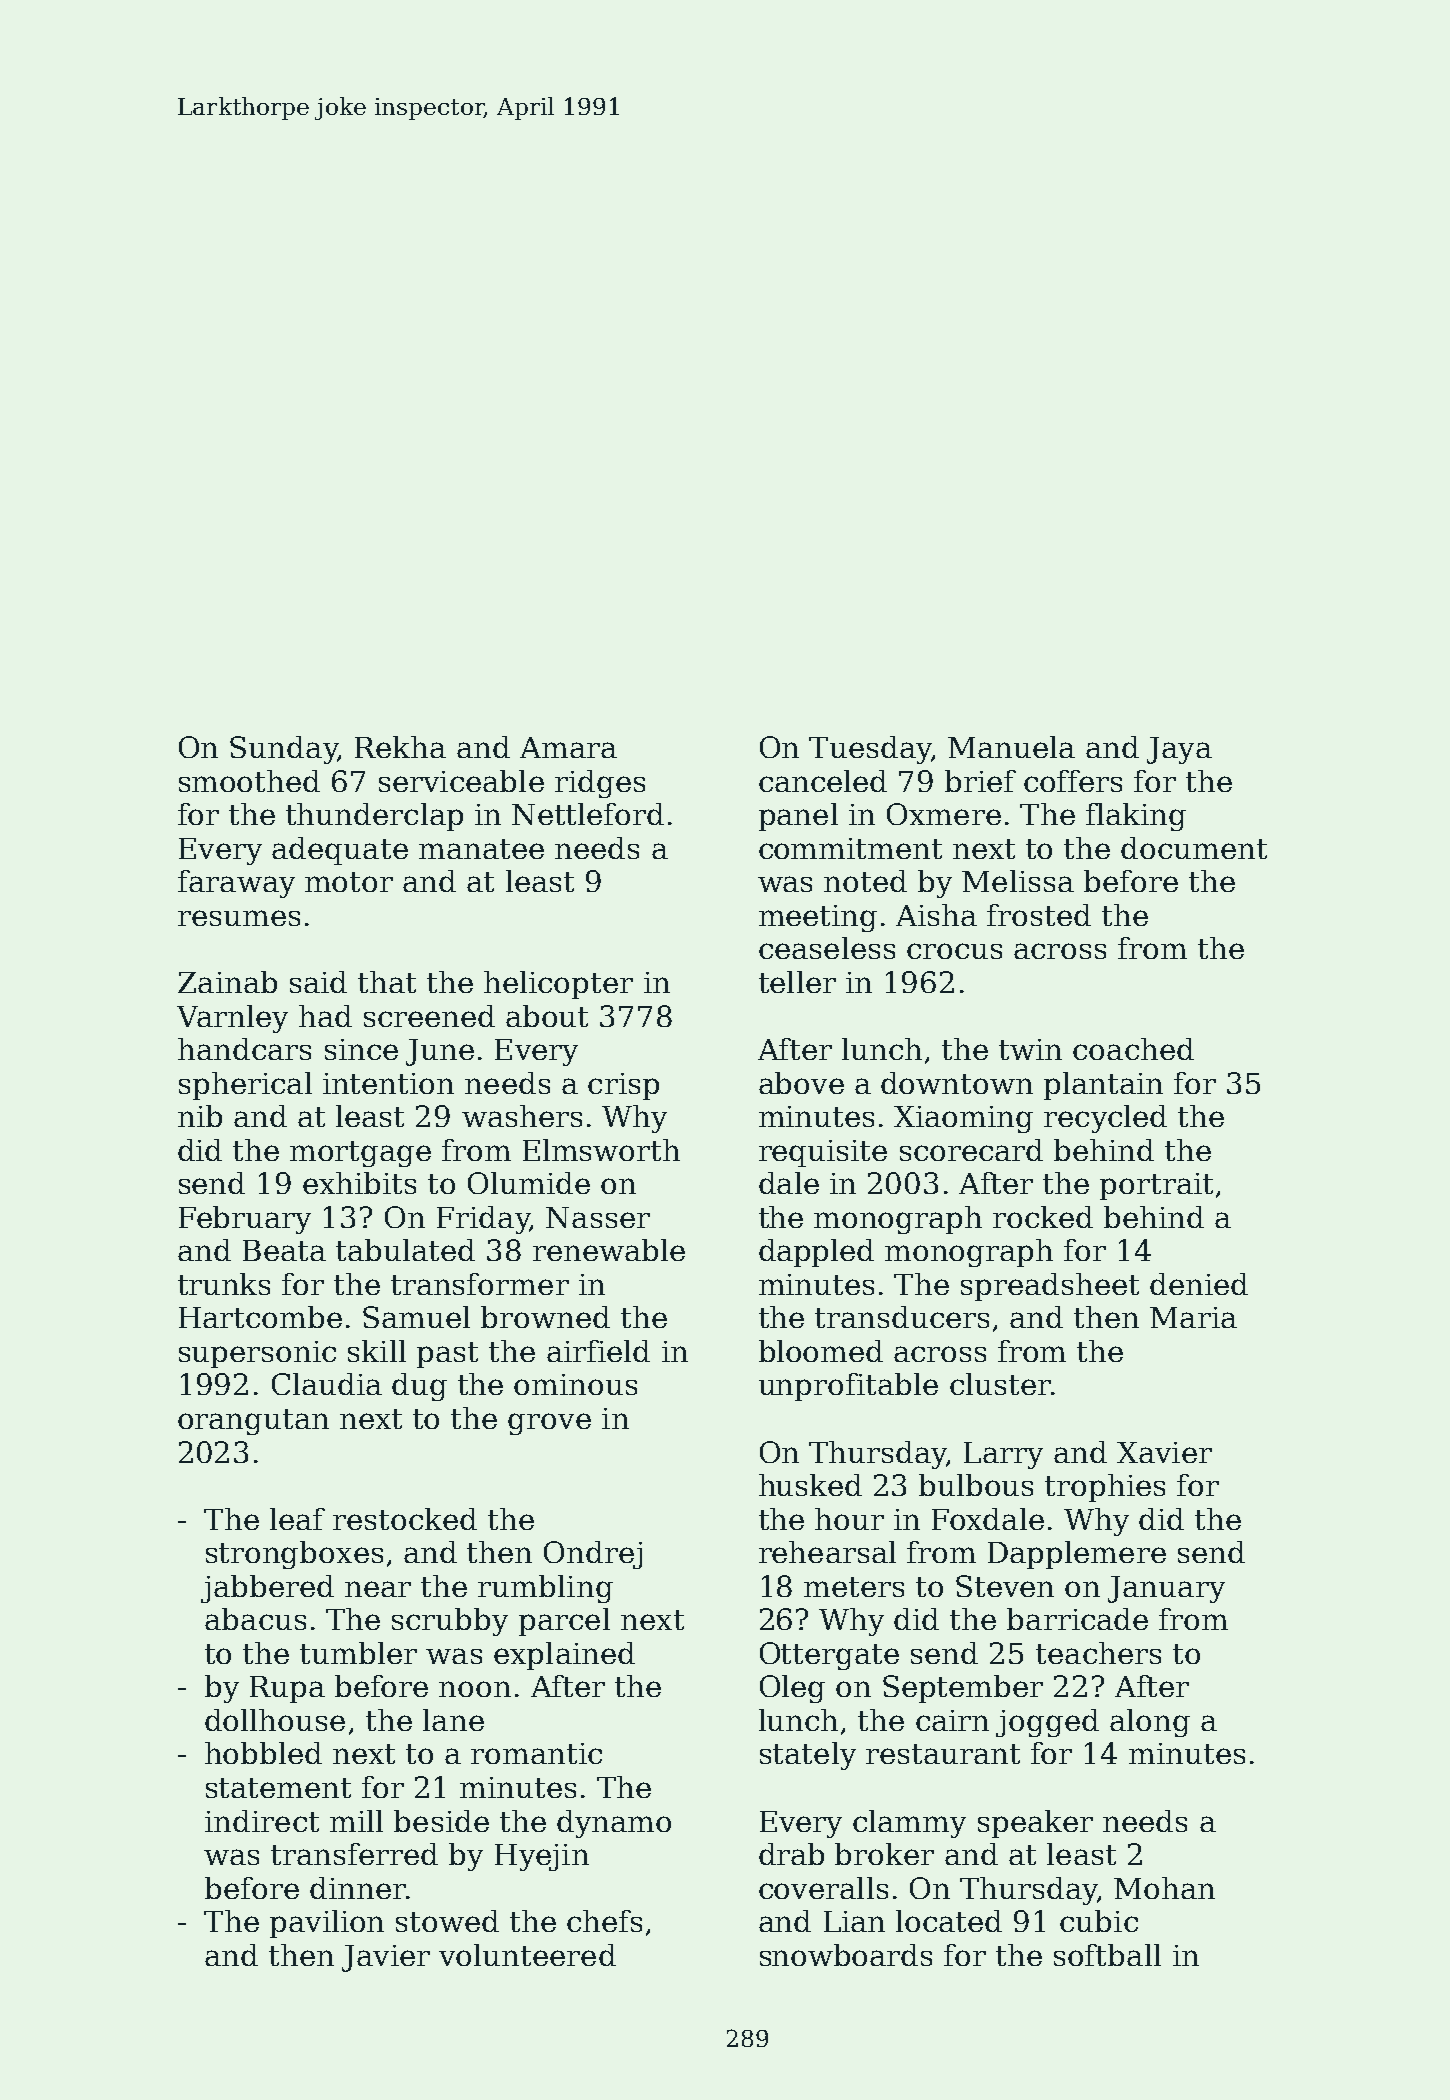  What do you see at coordinates (1107, 1955) in the image?
I see `softball` at bounding box center [1107, 1955].
